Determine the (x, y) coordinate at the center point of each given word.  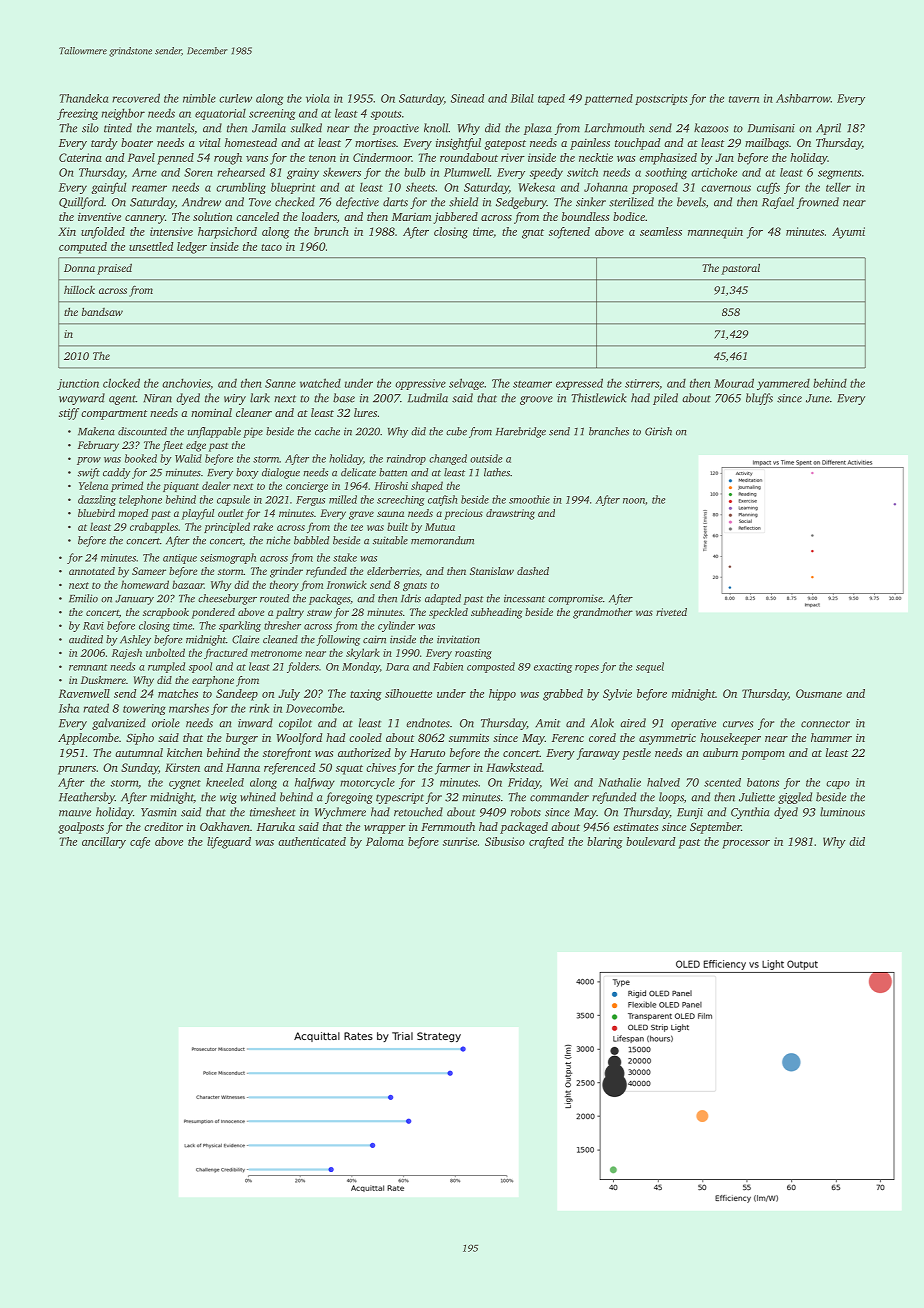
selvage (466, 384)
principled (227, 527)
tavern (744, 99)
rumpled (166, 667)
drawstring (510, 514)
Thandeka (83, 98)
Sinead (467, 98)
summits (469, 737)
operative (693, 724)
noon (634, 501)
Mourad (734, 383)
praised (114, 269)
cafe (140, 843)
